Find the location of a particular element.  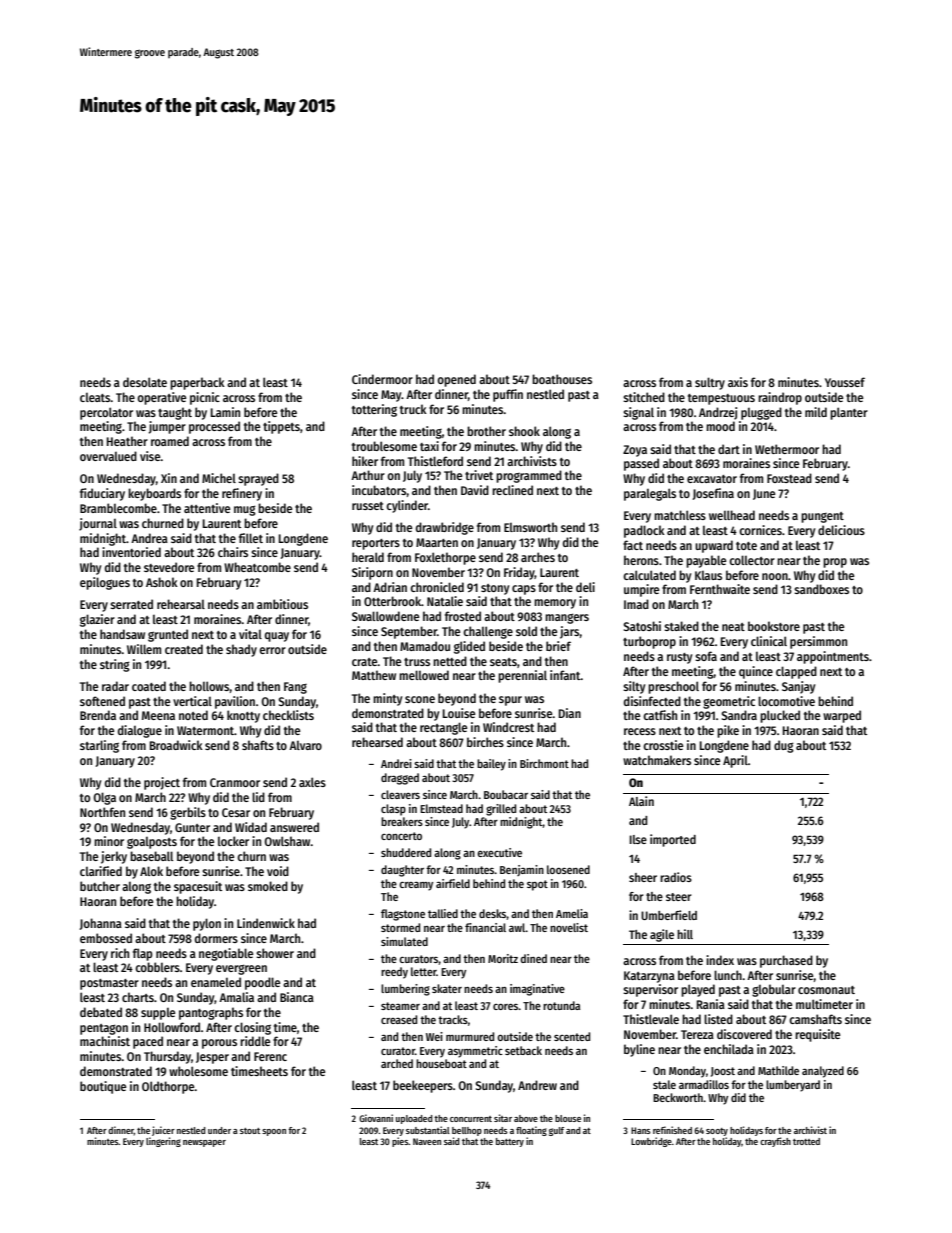

breakers is located at coordinates (402, 821).
